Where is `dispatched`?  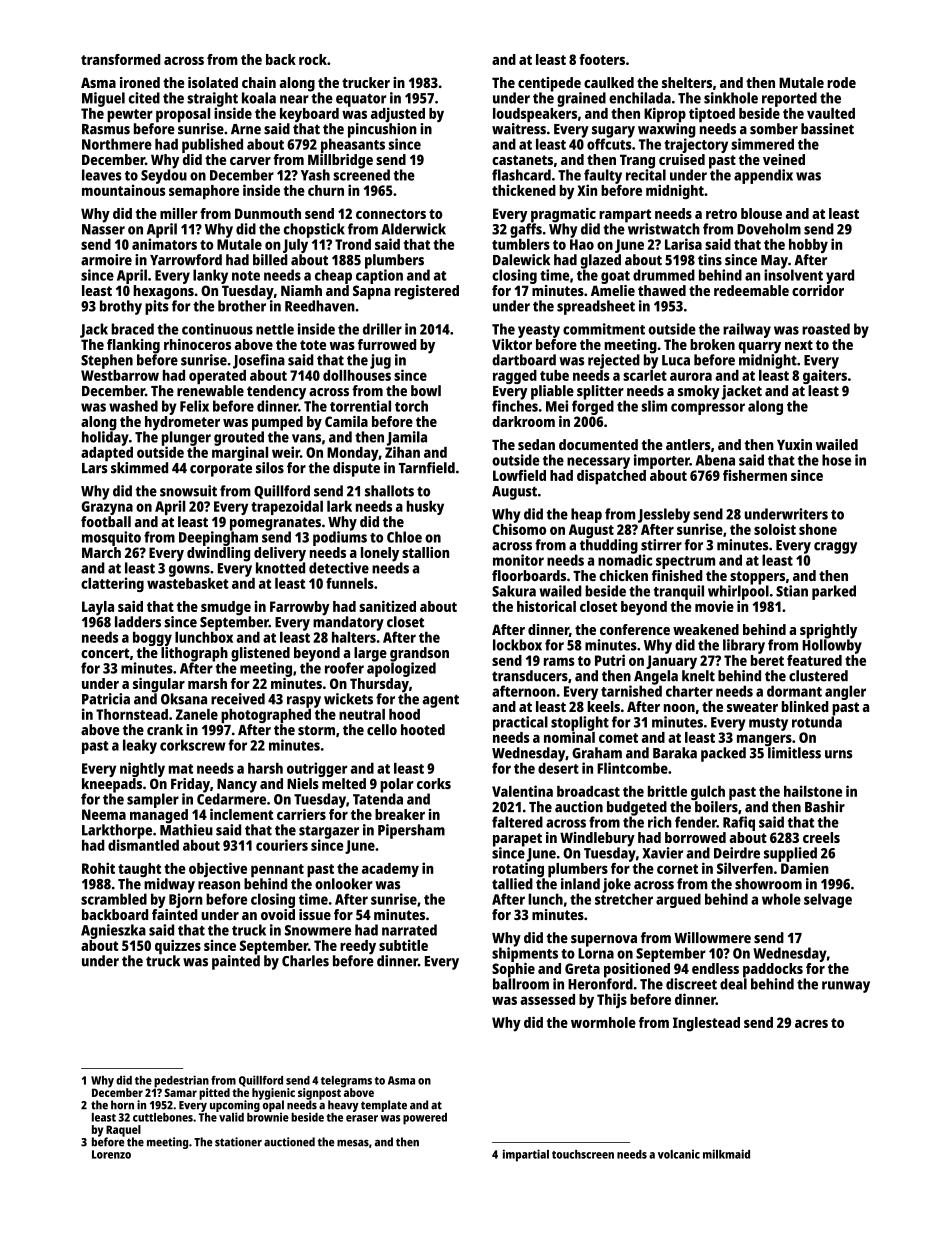
dispatched is located at coordinates (611, 477).
